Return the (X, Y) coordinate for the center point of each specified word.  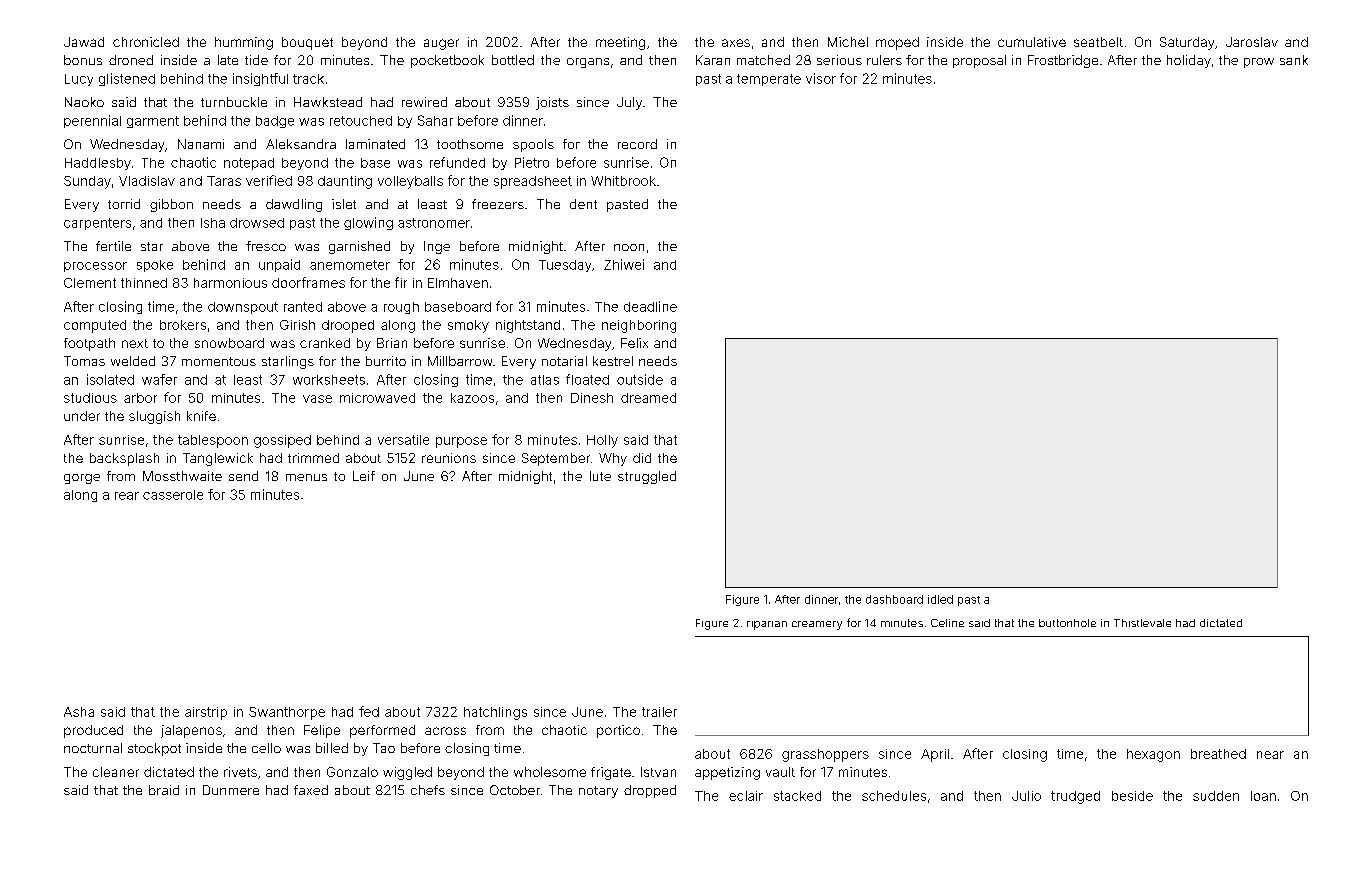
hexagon (1153, 755)
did (642, 458)
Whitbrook (623, 181)
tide (256, 60)
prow (1259, 63)
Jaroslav (1252, 42)
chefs (428, 790)
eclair (746, 796)
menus (306, 477)
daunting (345, 182)
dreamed (648, 398)
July (629, 103)
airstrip (206, 713)
